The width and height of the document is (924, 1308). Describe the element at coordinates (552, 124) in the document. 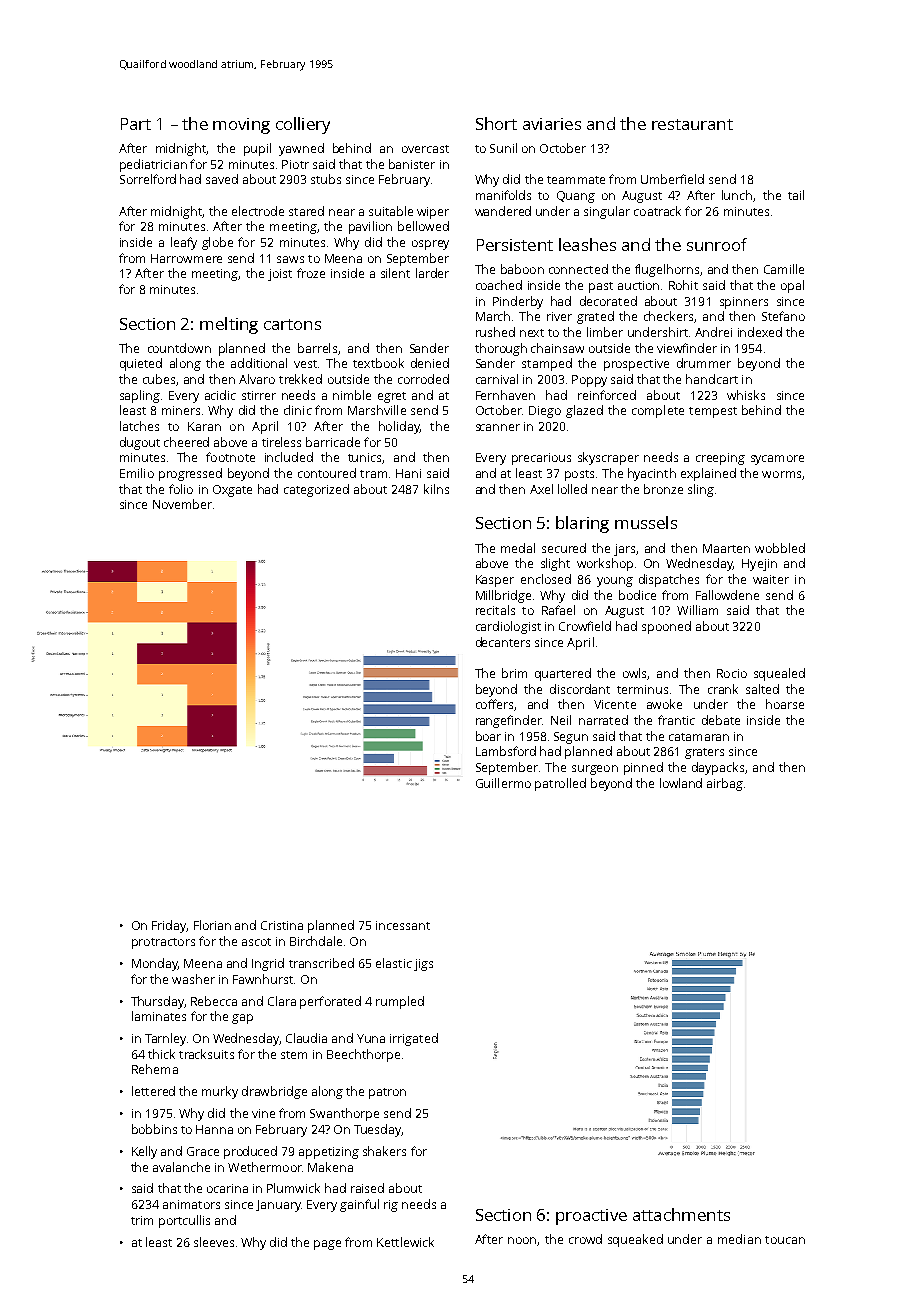

I see `aviaries` at that location.
